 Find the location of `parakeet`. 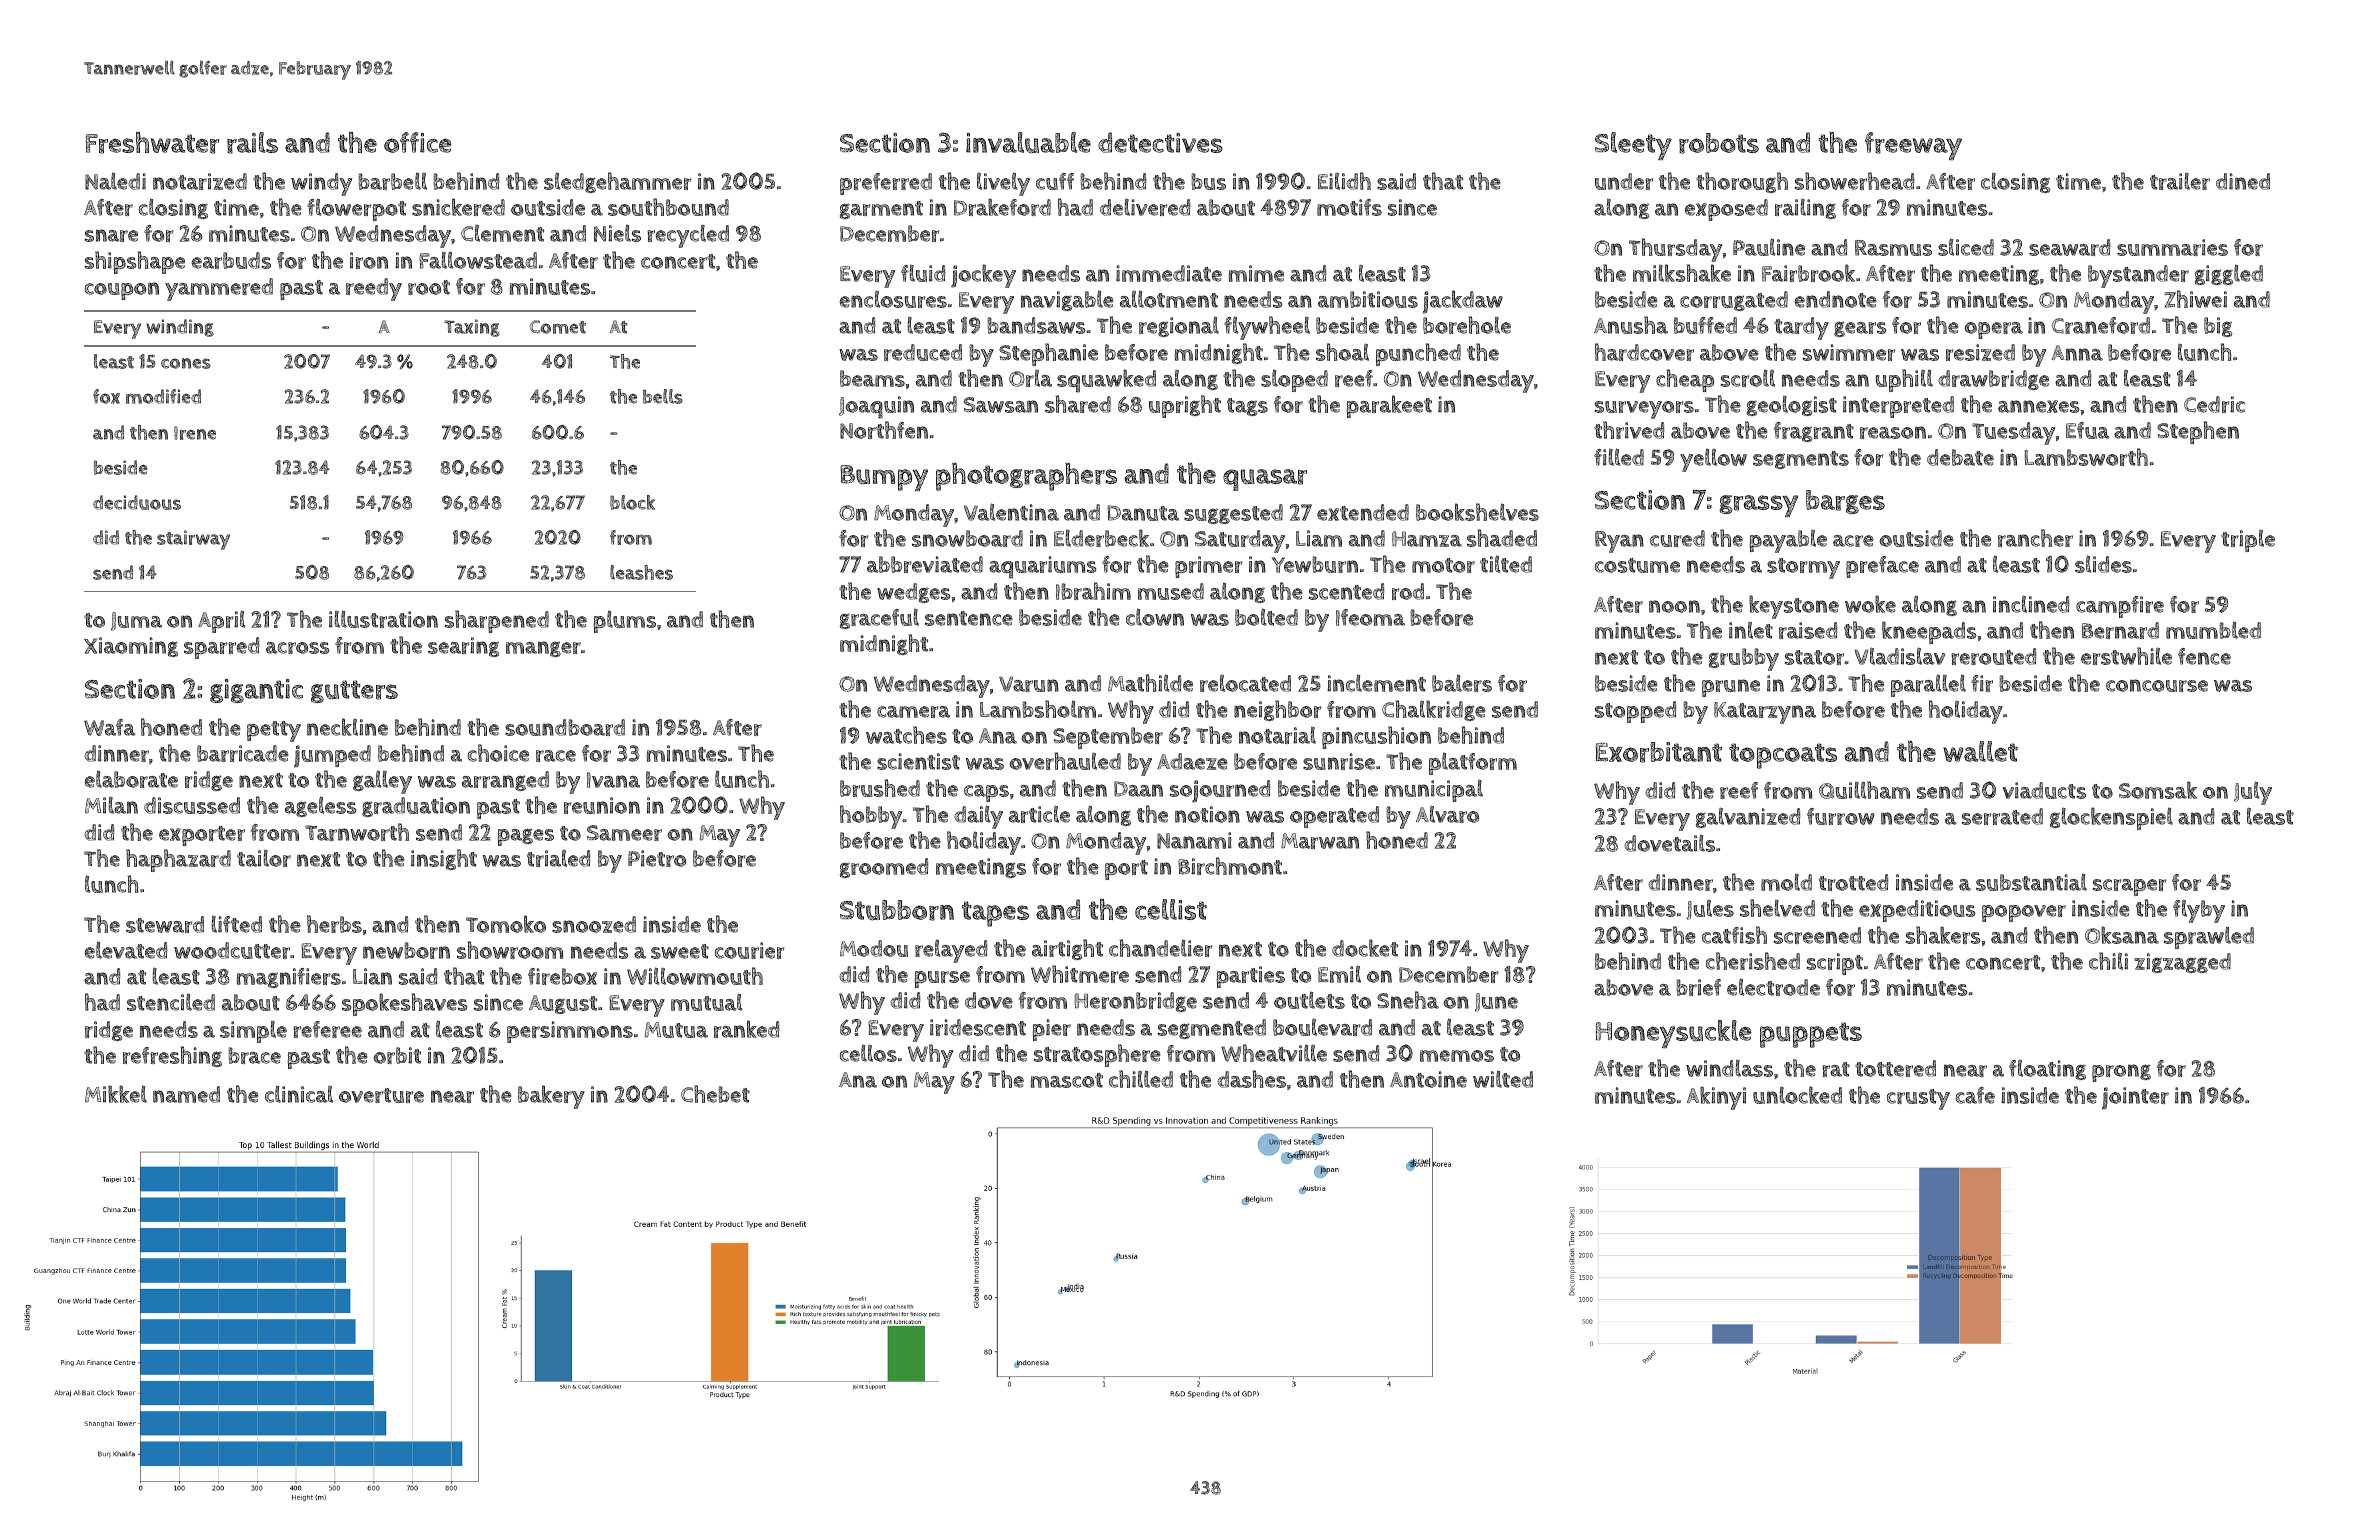

parakeet is located at coordinates (1389, 406).
